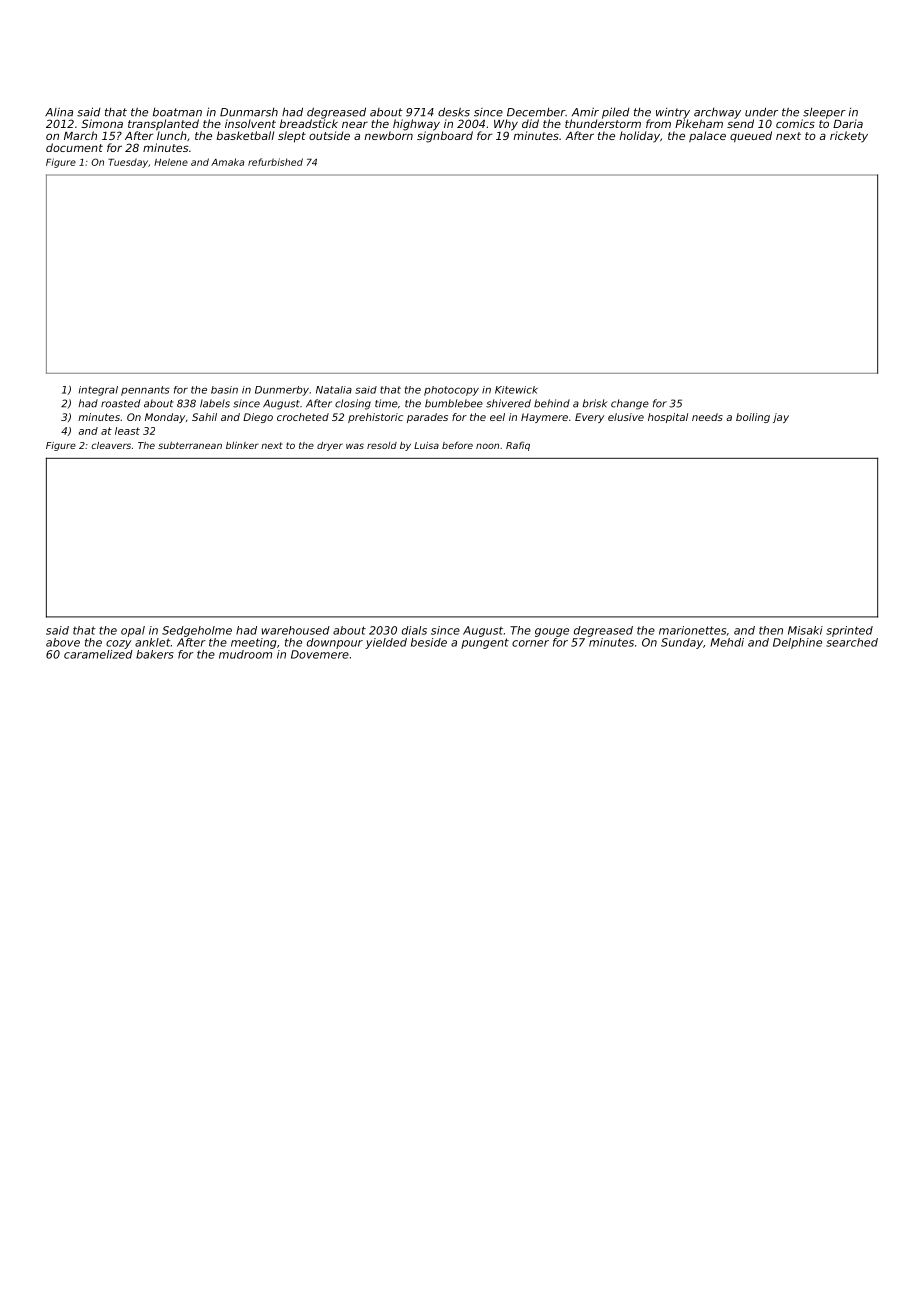  I want to click on insolvent, so click(250, 123).
